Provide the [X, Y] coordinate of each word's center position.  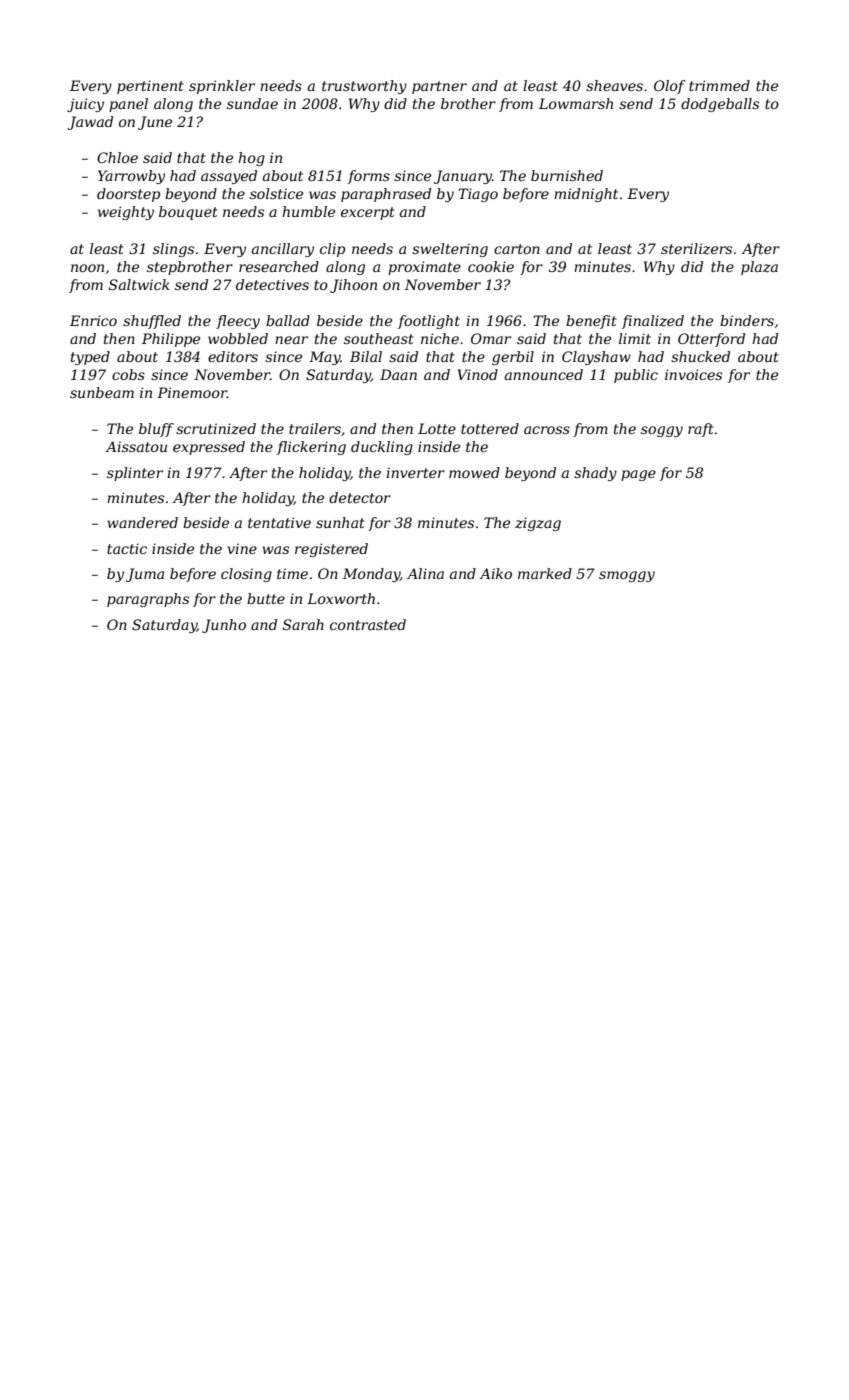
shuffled [152, 322]
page [638, 475]
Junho [224, 626]
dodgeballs [720, 105]
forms [369, 177]
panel [128, 105]
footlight [429, 322]
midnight [586, 195]
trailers [315, 428]
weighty [126, 213]
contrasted [368, 624]
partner [439, 87]
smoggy [627, 576]
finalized [653, 322]
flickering [311, 448]
